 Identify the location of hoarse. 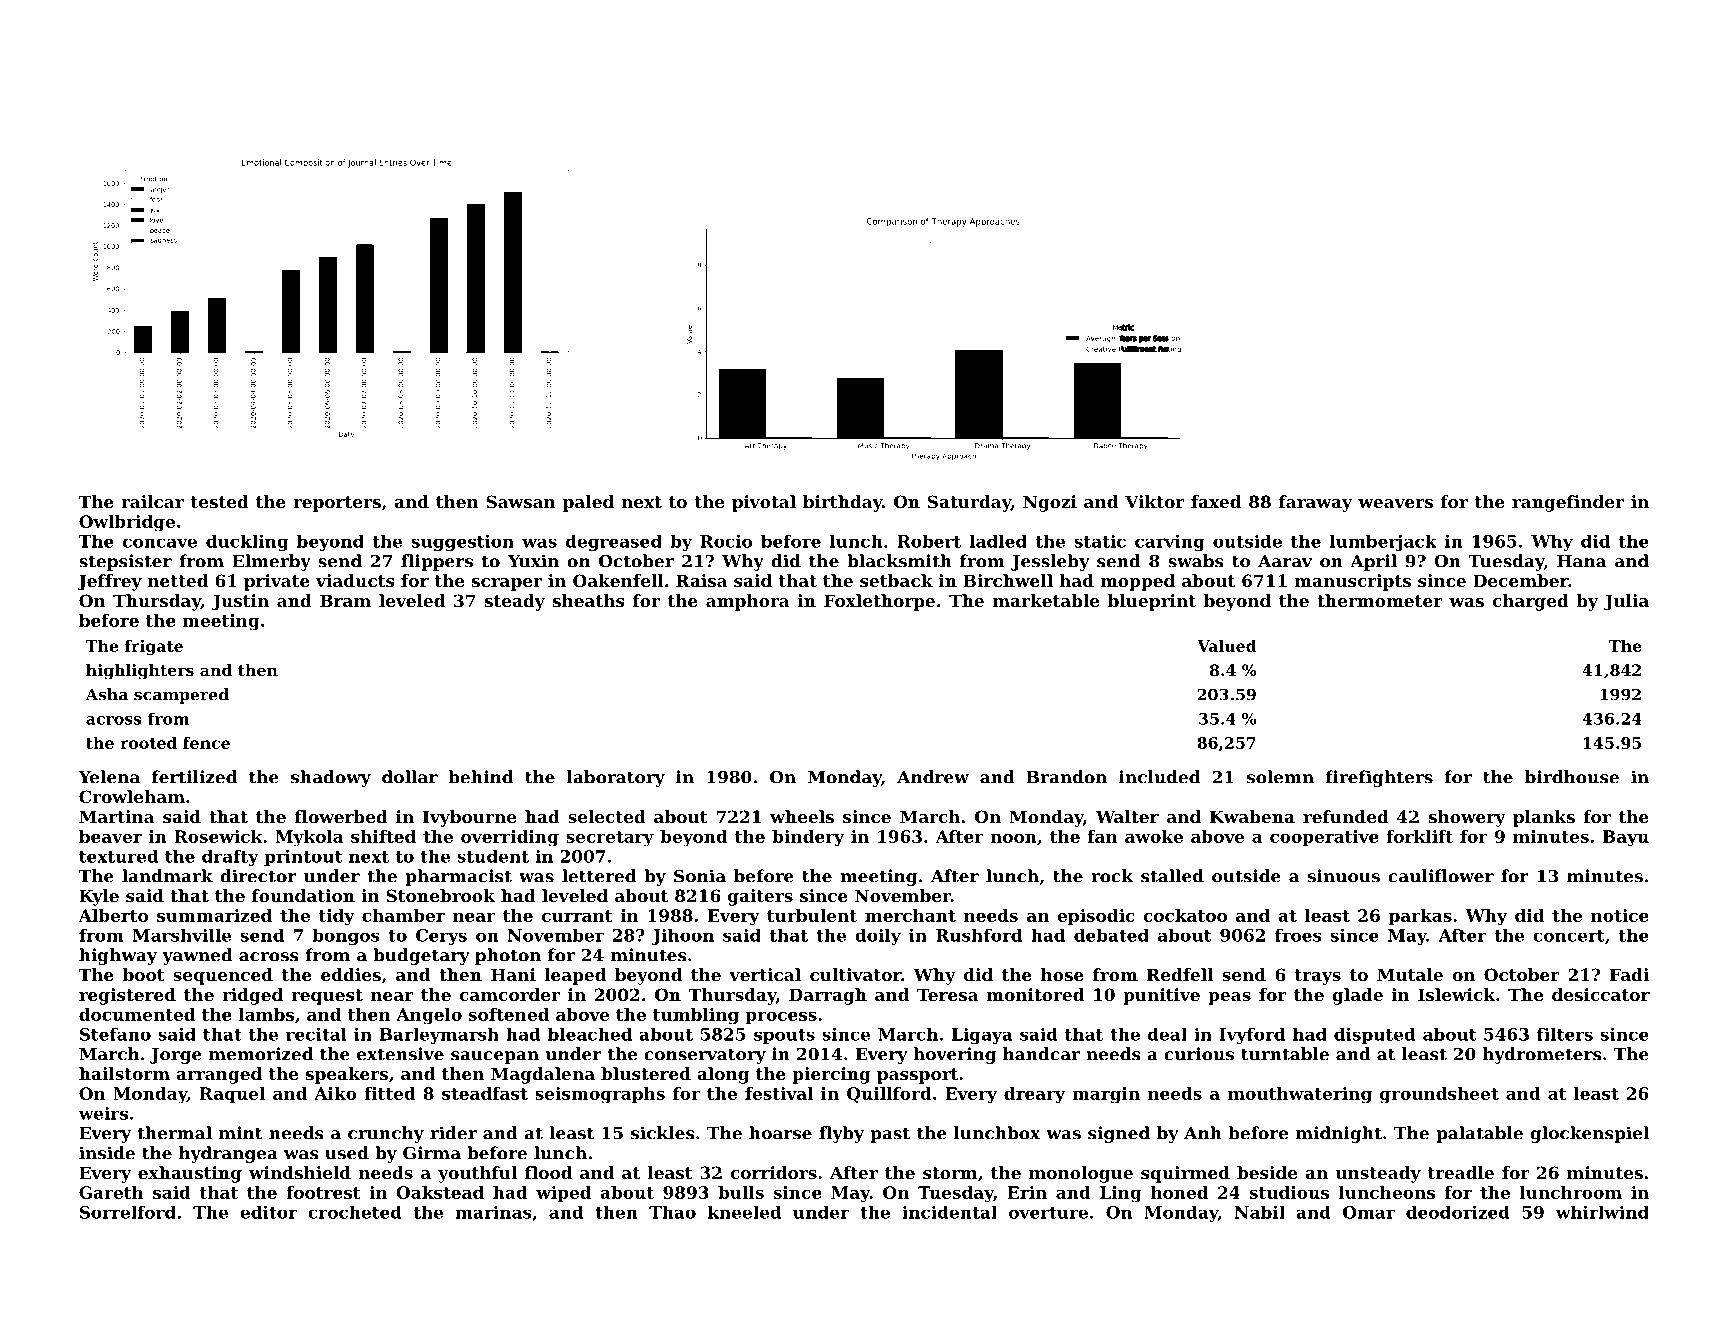
(780, 1133).
